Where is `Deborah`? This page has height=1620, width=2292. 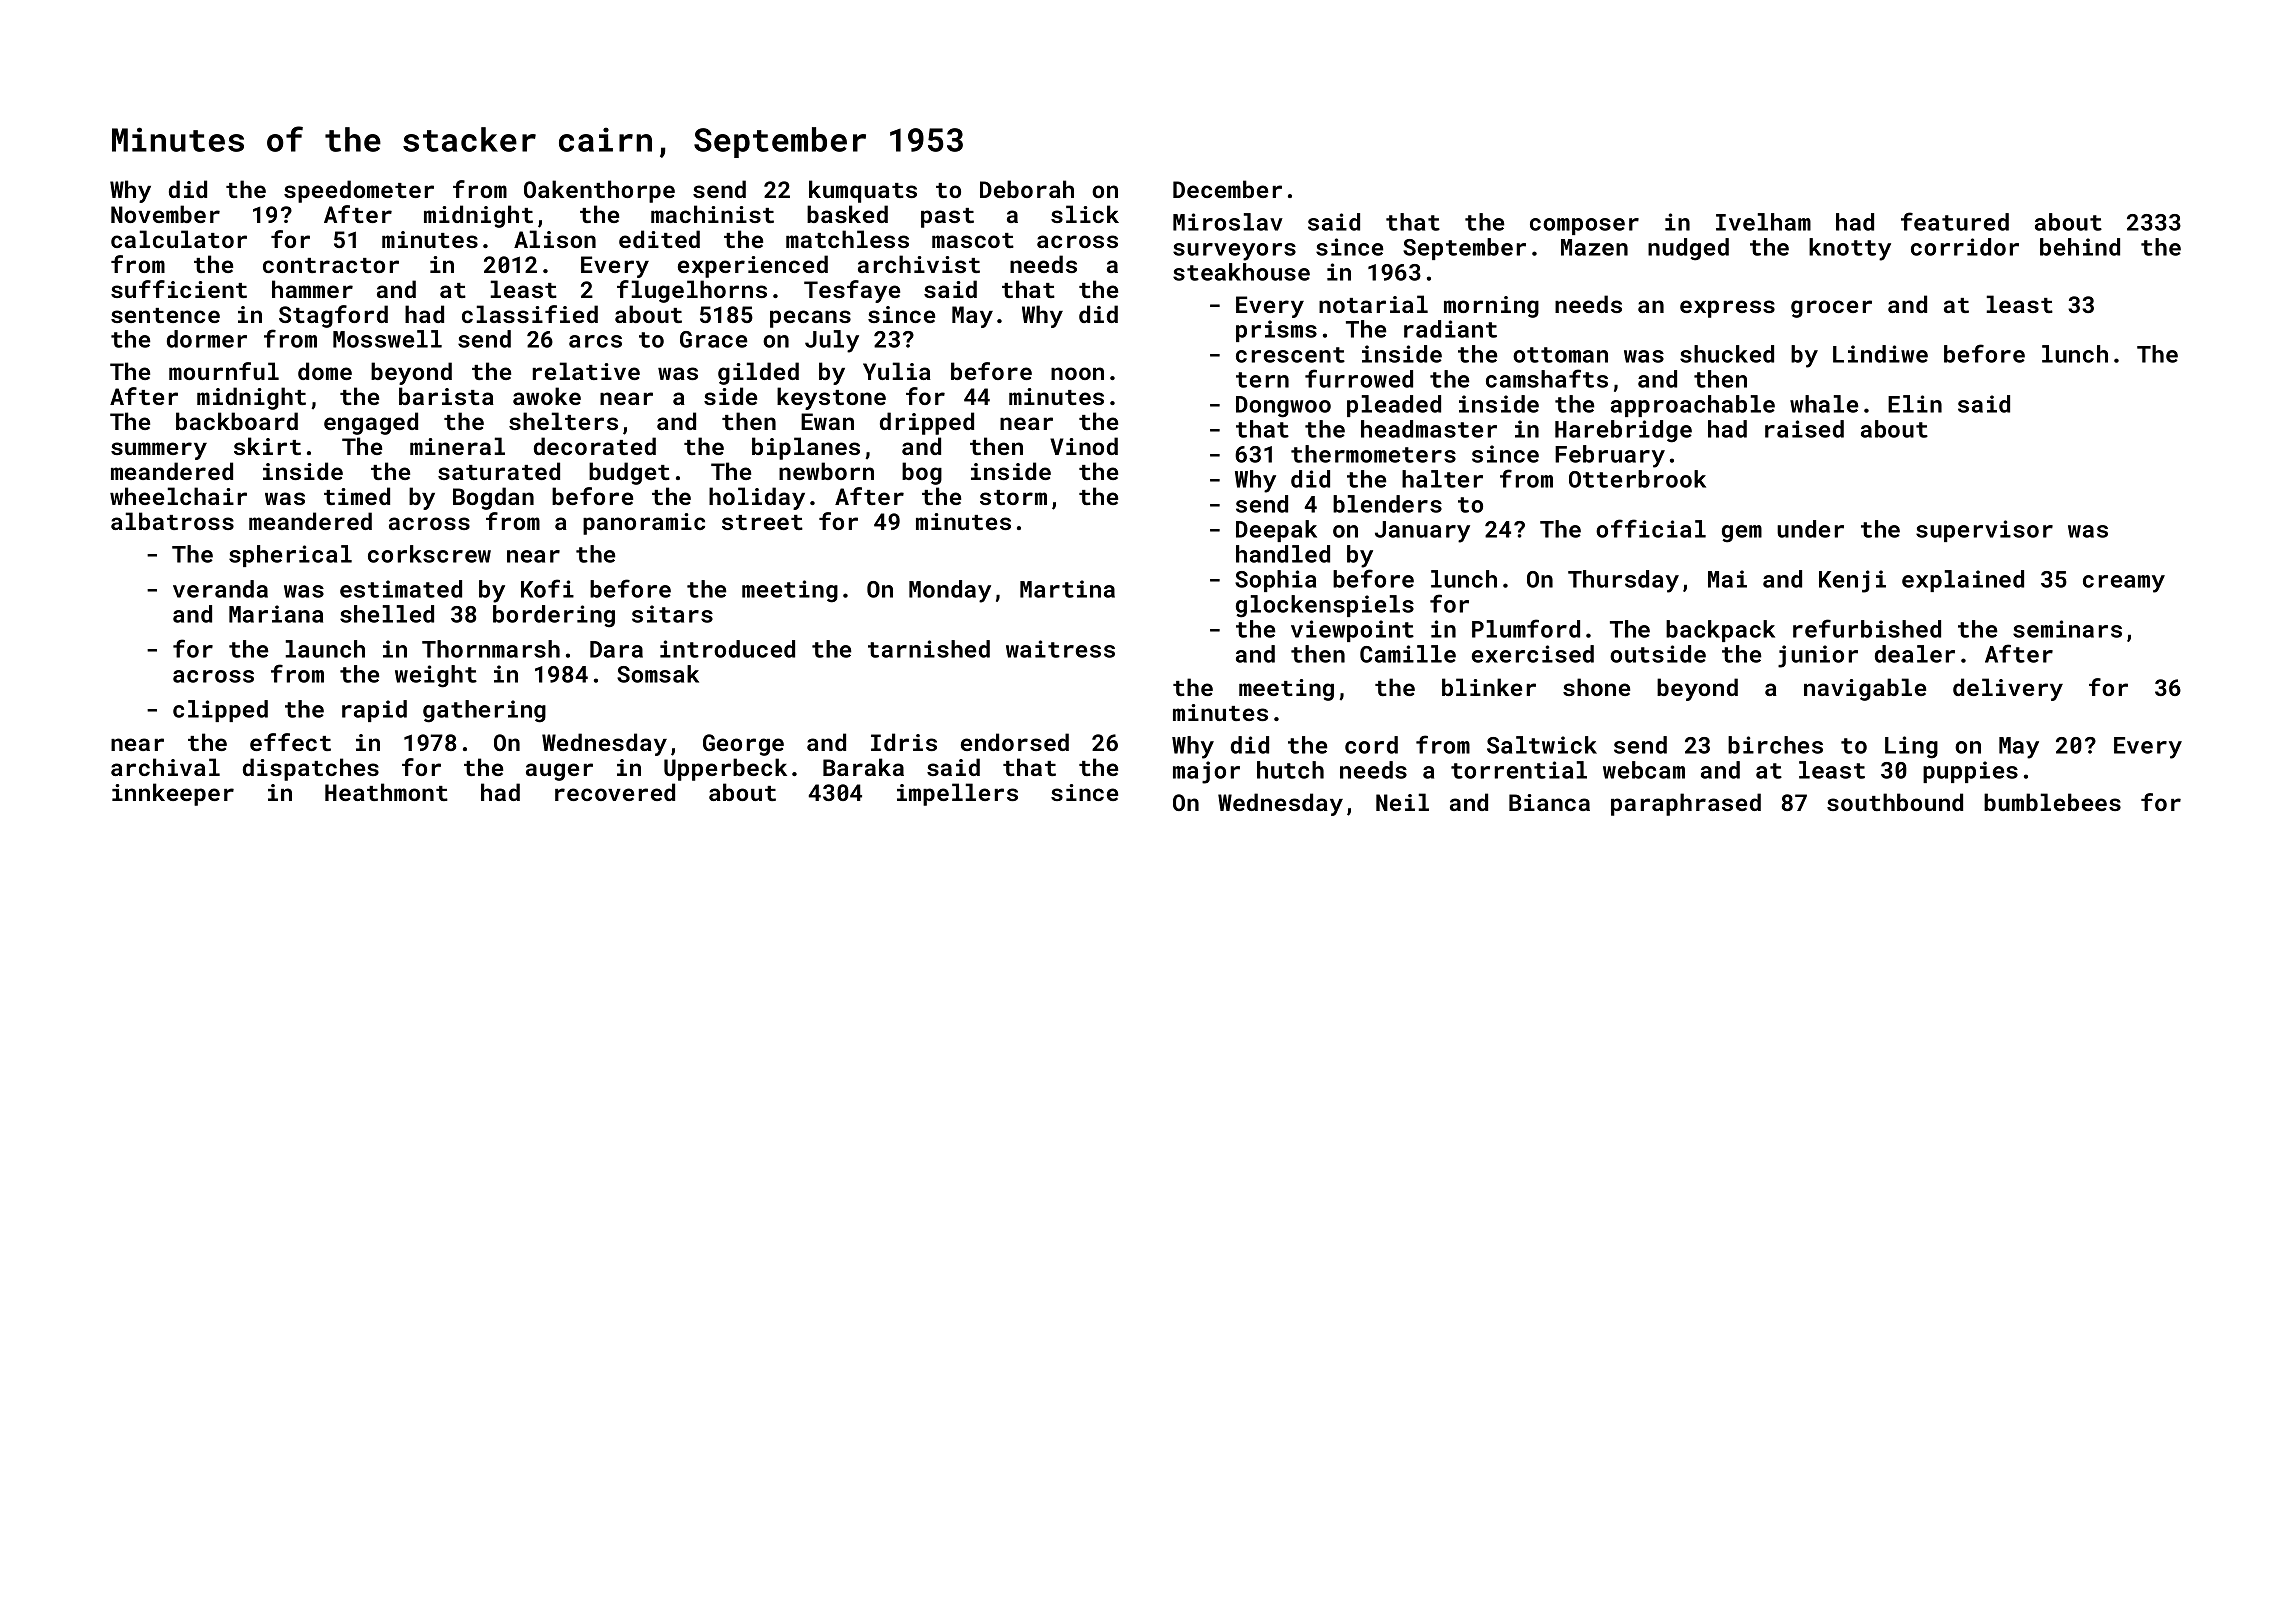 Deborah is located at coordinates (1027, 189).
